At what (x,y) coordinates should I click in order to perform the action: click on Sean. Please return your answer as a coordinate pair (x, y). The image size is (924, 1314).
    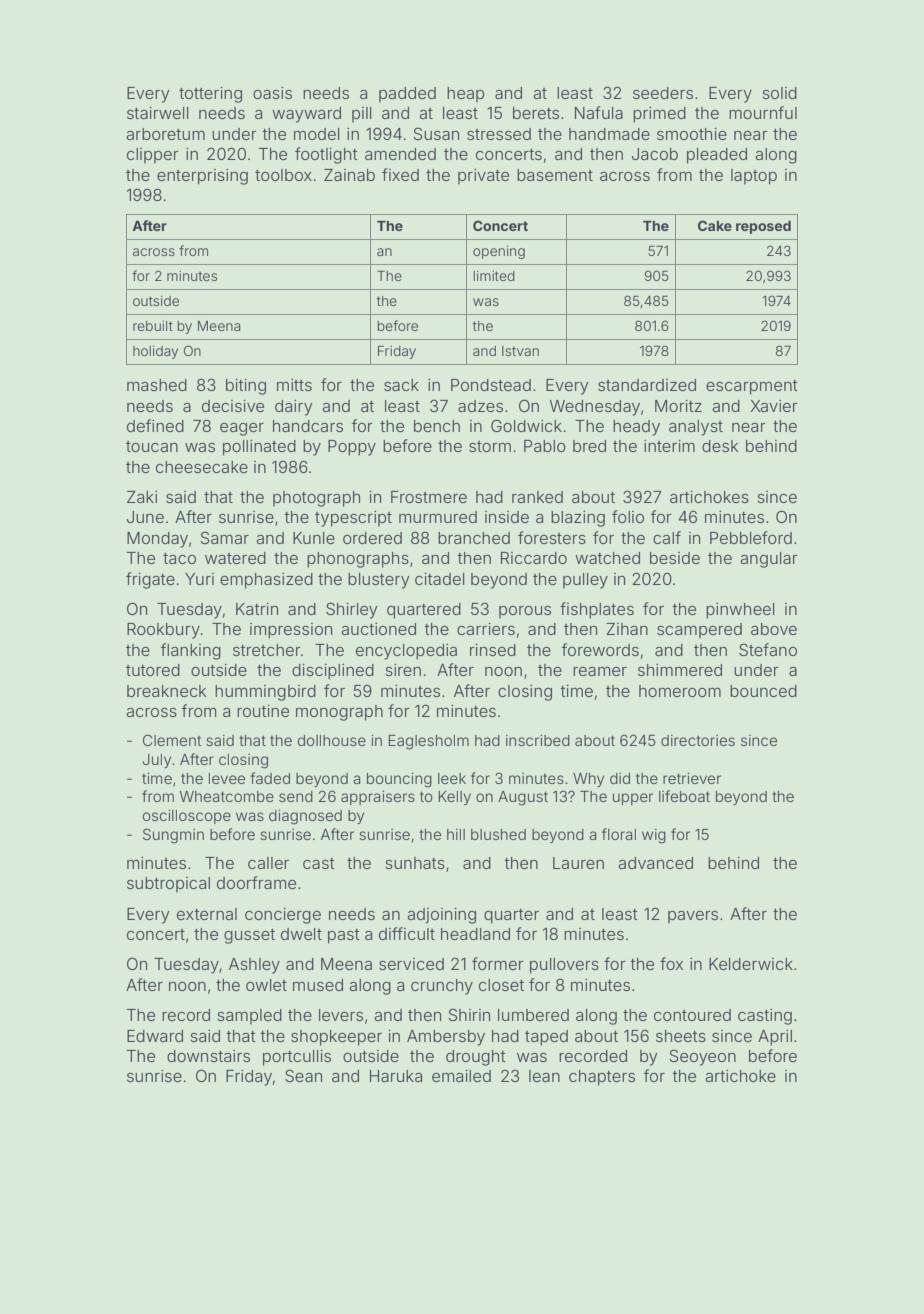
    Looking at the image, I should click on (303, 1075).
